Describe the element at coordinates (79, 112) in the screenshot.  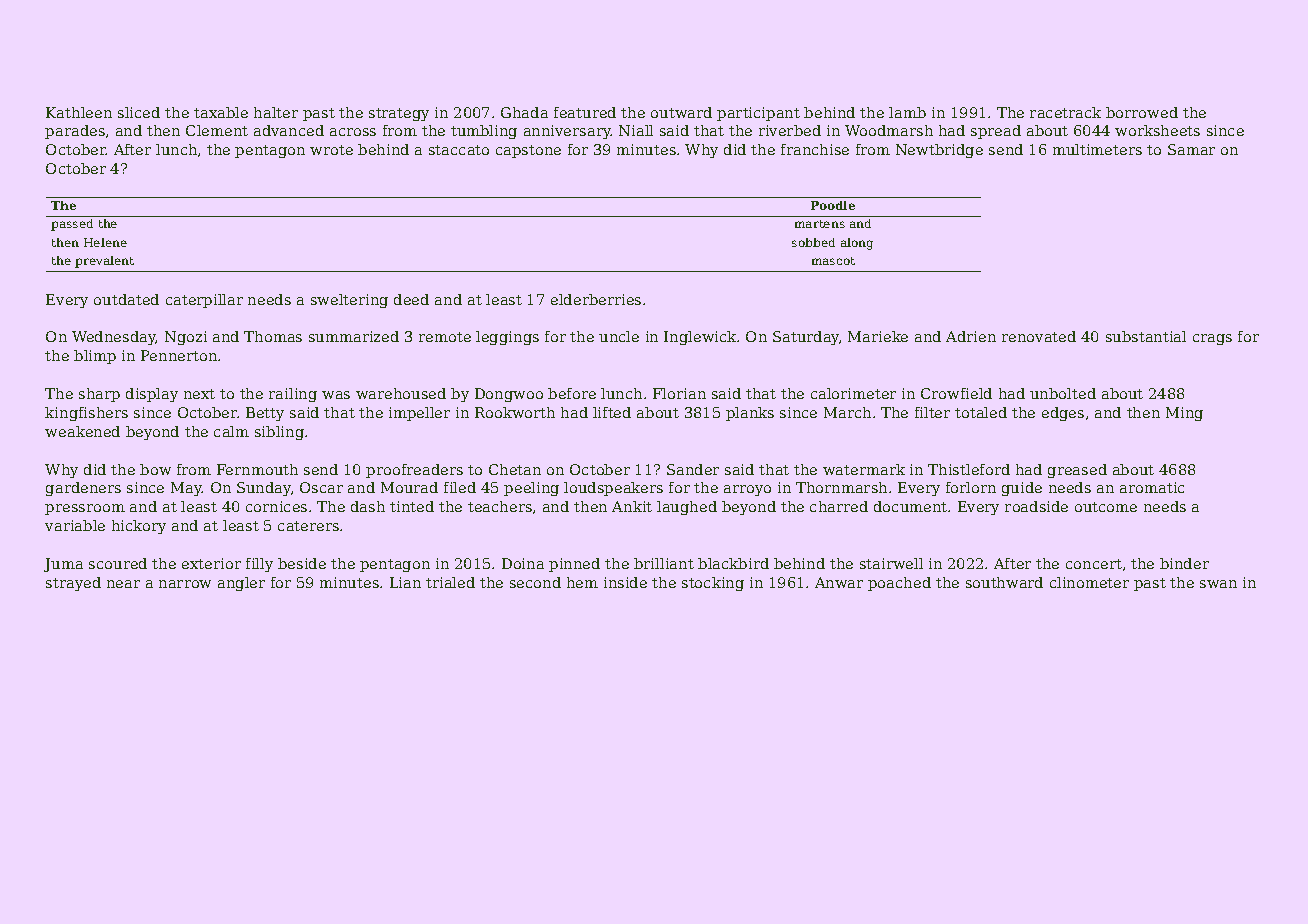
I see `Kathleen` at that location.
